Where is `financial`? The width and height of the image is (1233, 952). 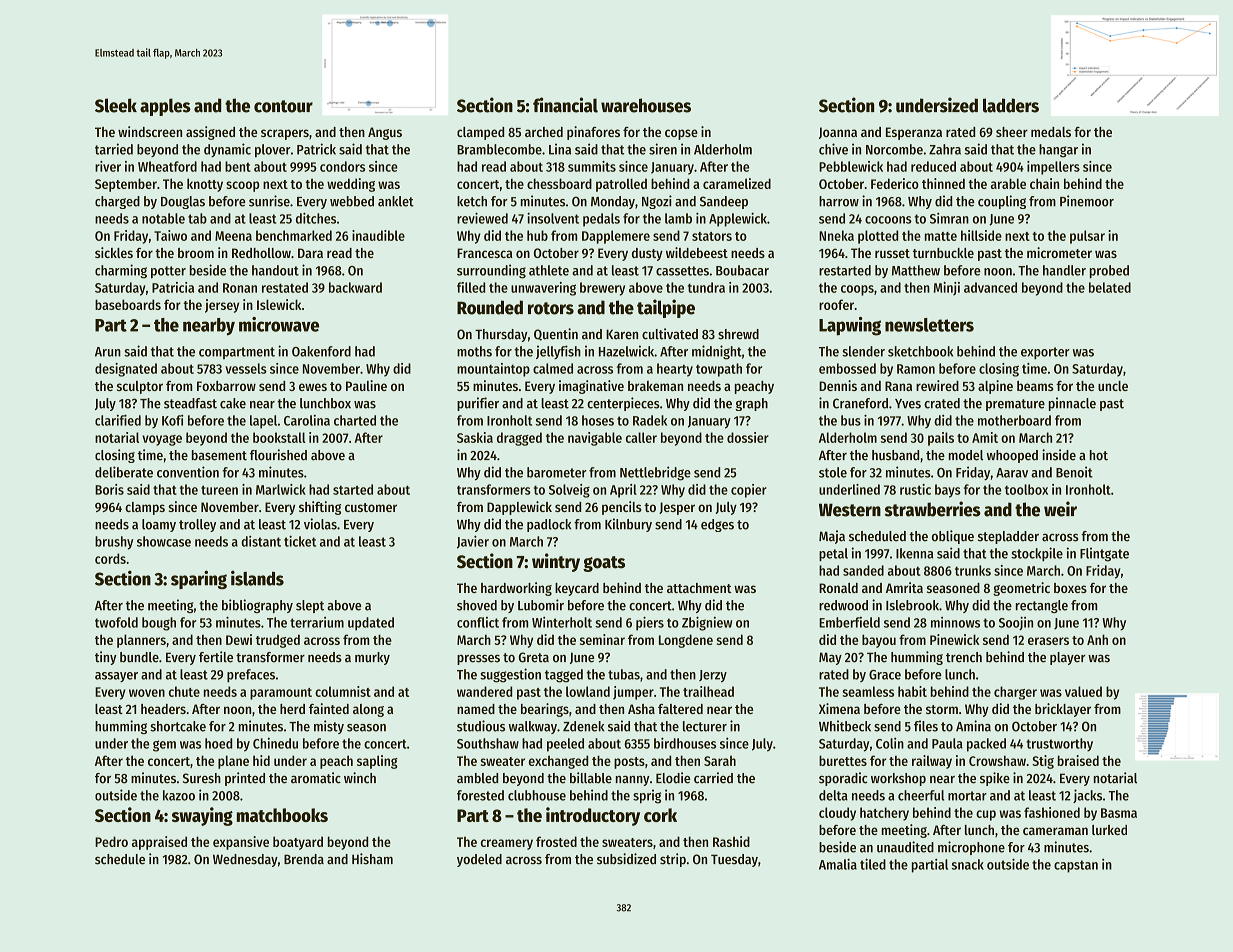
financial is located at coordinates (565, 105).
